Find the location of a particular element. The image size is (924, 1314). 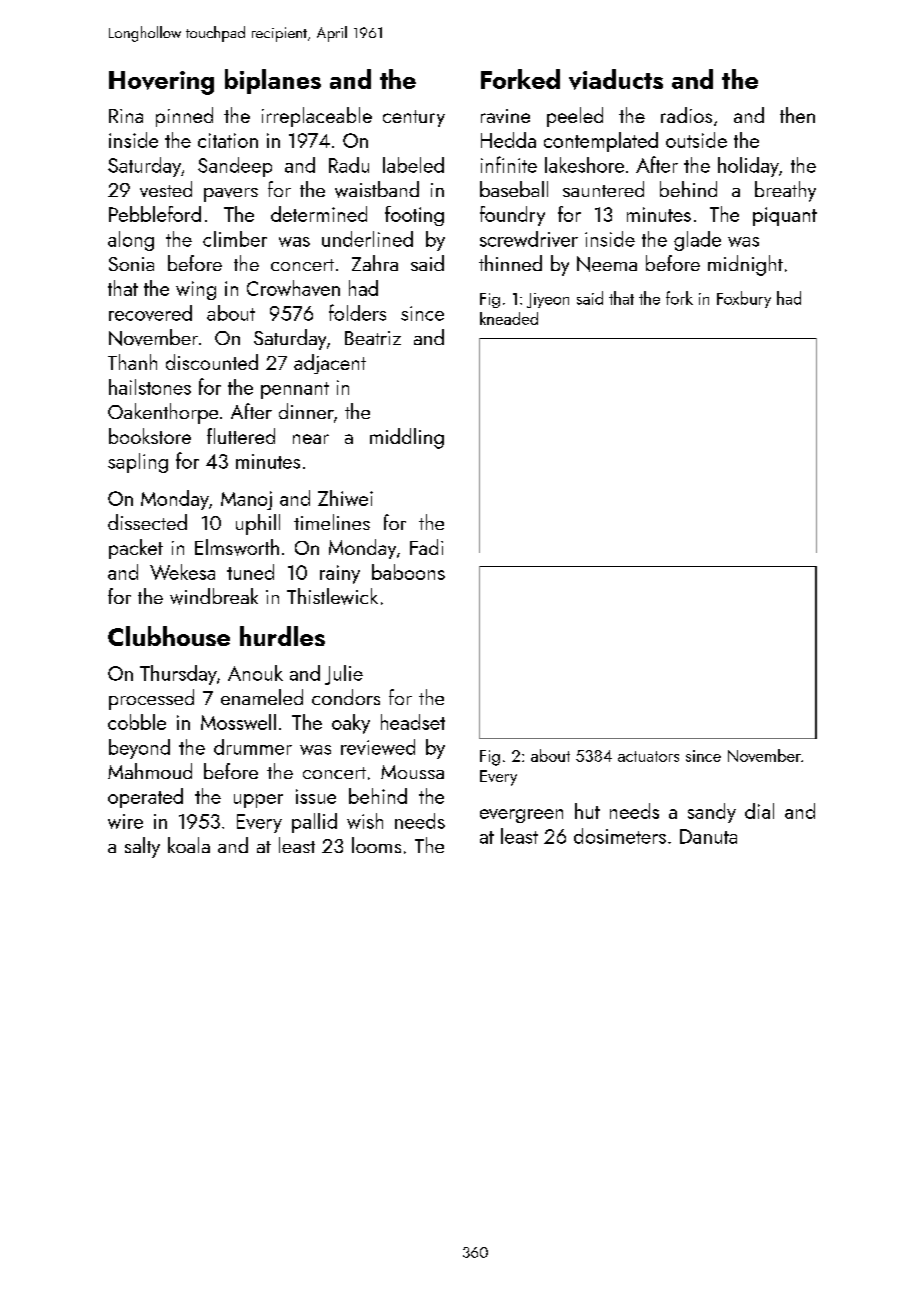

pavers is located at coordinates (231, 195).
